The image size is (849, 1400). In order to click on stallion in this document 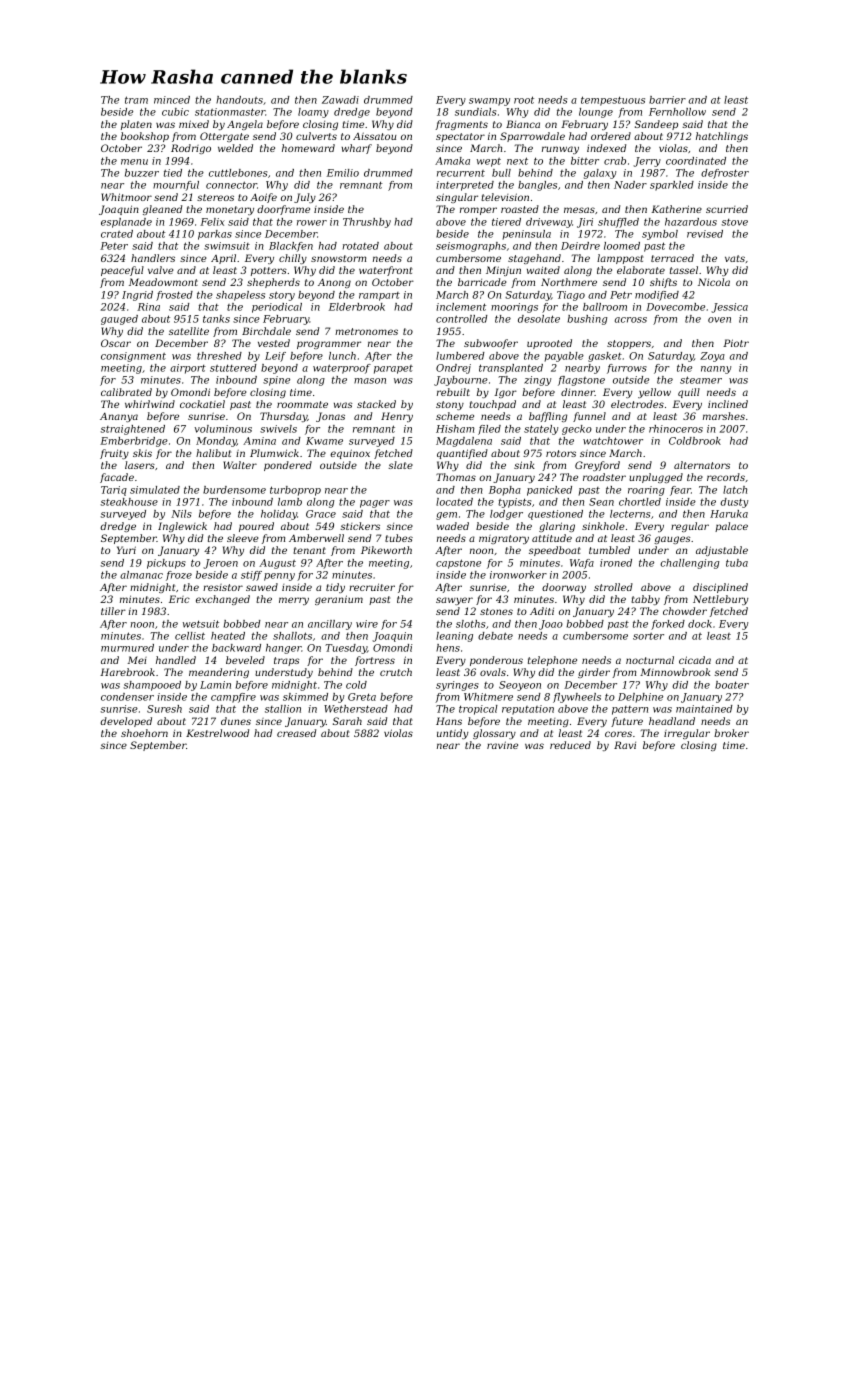, I will do `click(283, 709)`.
